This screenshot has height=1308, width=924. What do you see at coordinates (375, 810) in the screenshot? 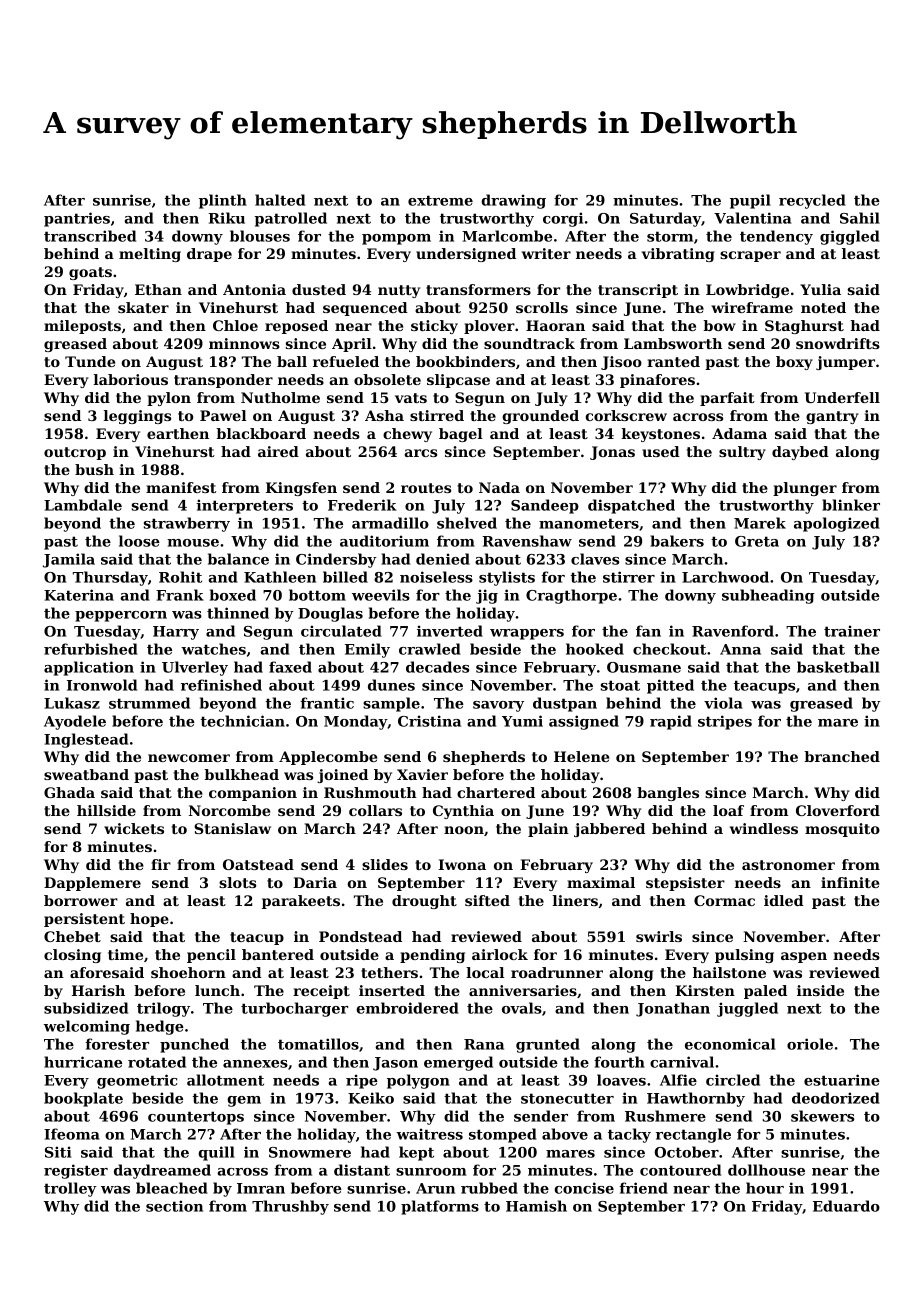
I see `collars` at bounding box center [375, 810].
